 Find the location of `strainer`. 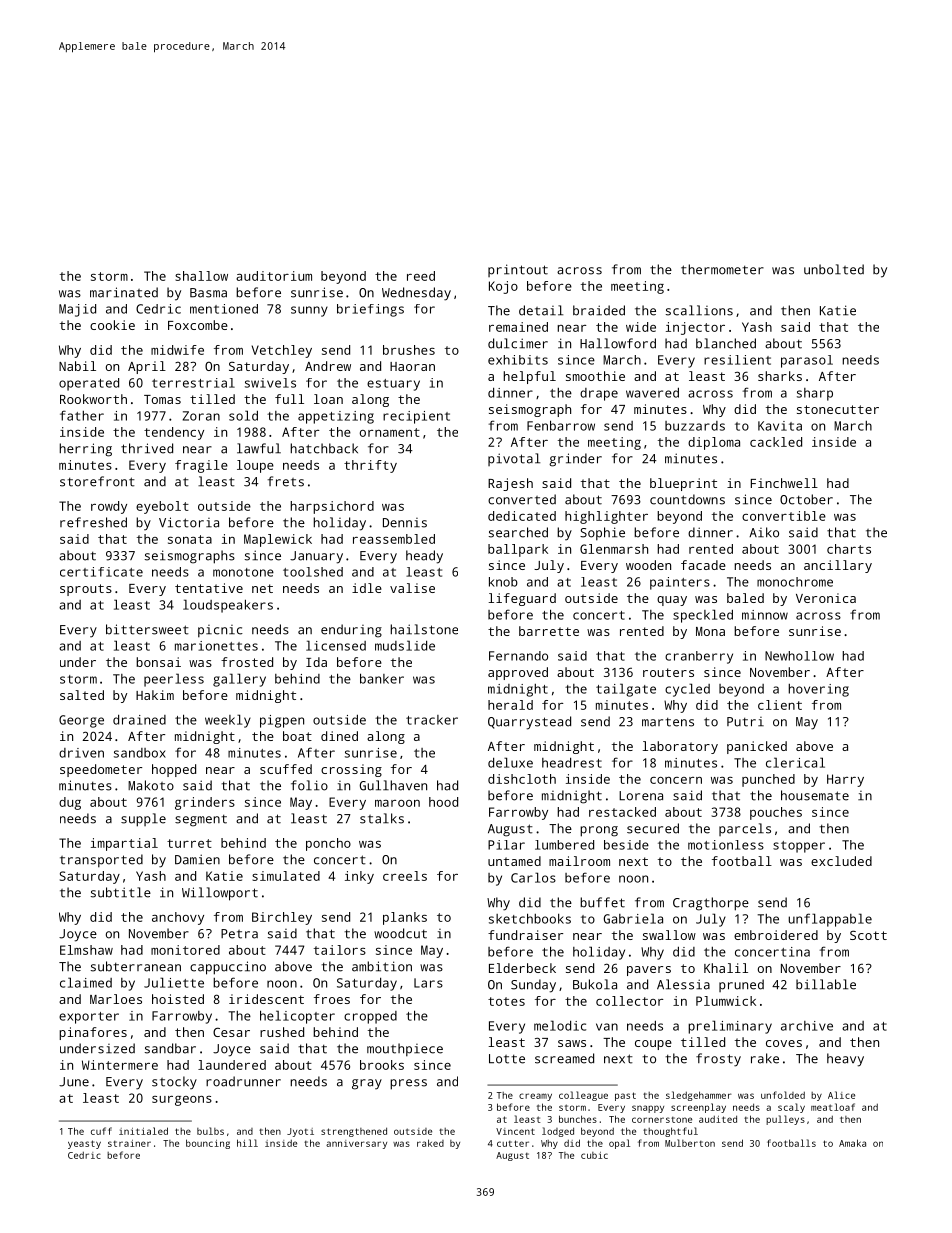

strainer is located at coordinates (129, 1143).
